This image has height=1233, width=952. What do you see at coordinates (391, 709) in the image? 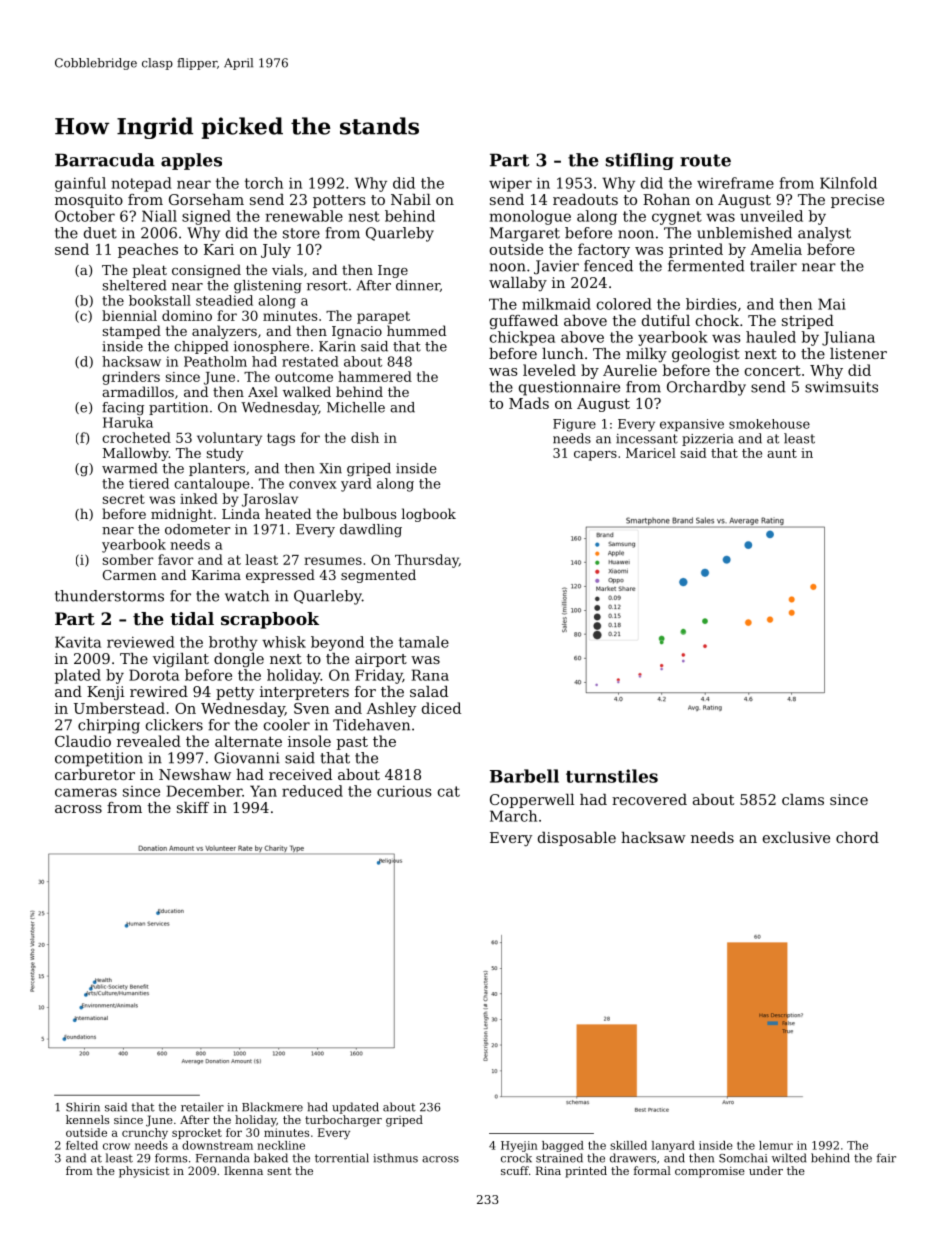
I see `Ashley` at bounding box center [391, 709].
